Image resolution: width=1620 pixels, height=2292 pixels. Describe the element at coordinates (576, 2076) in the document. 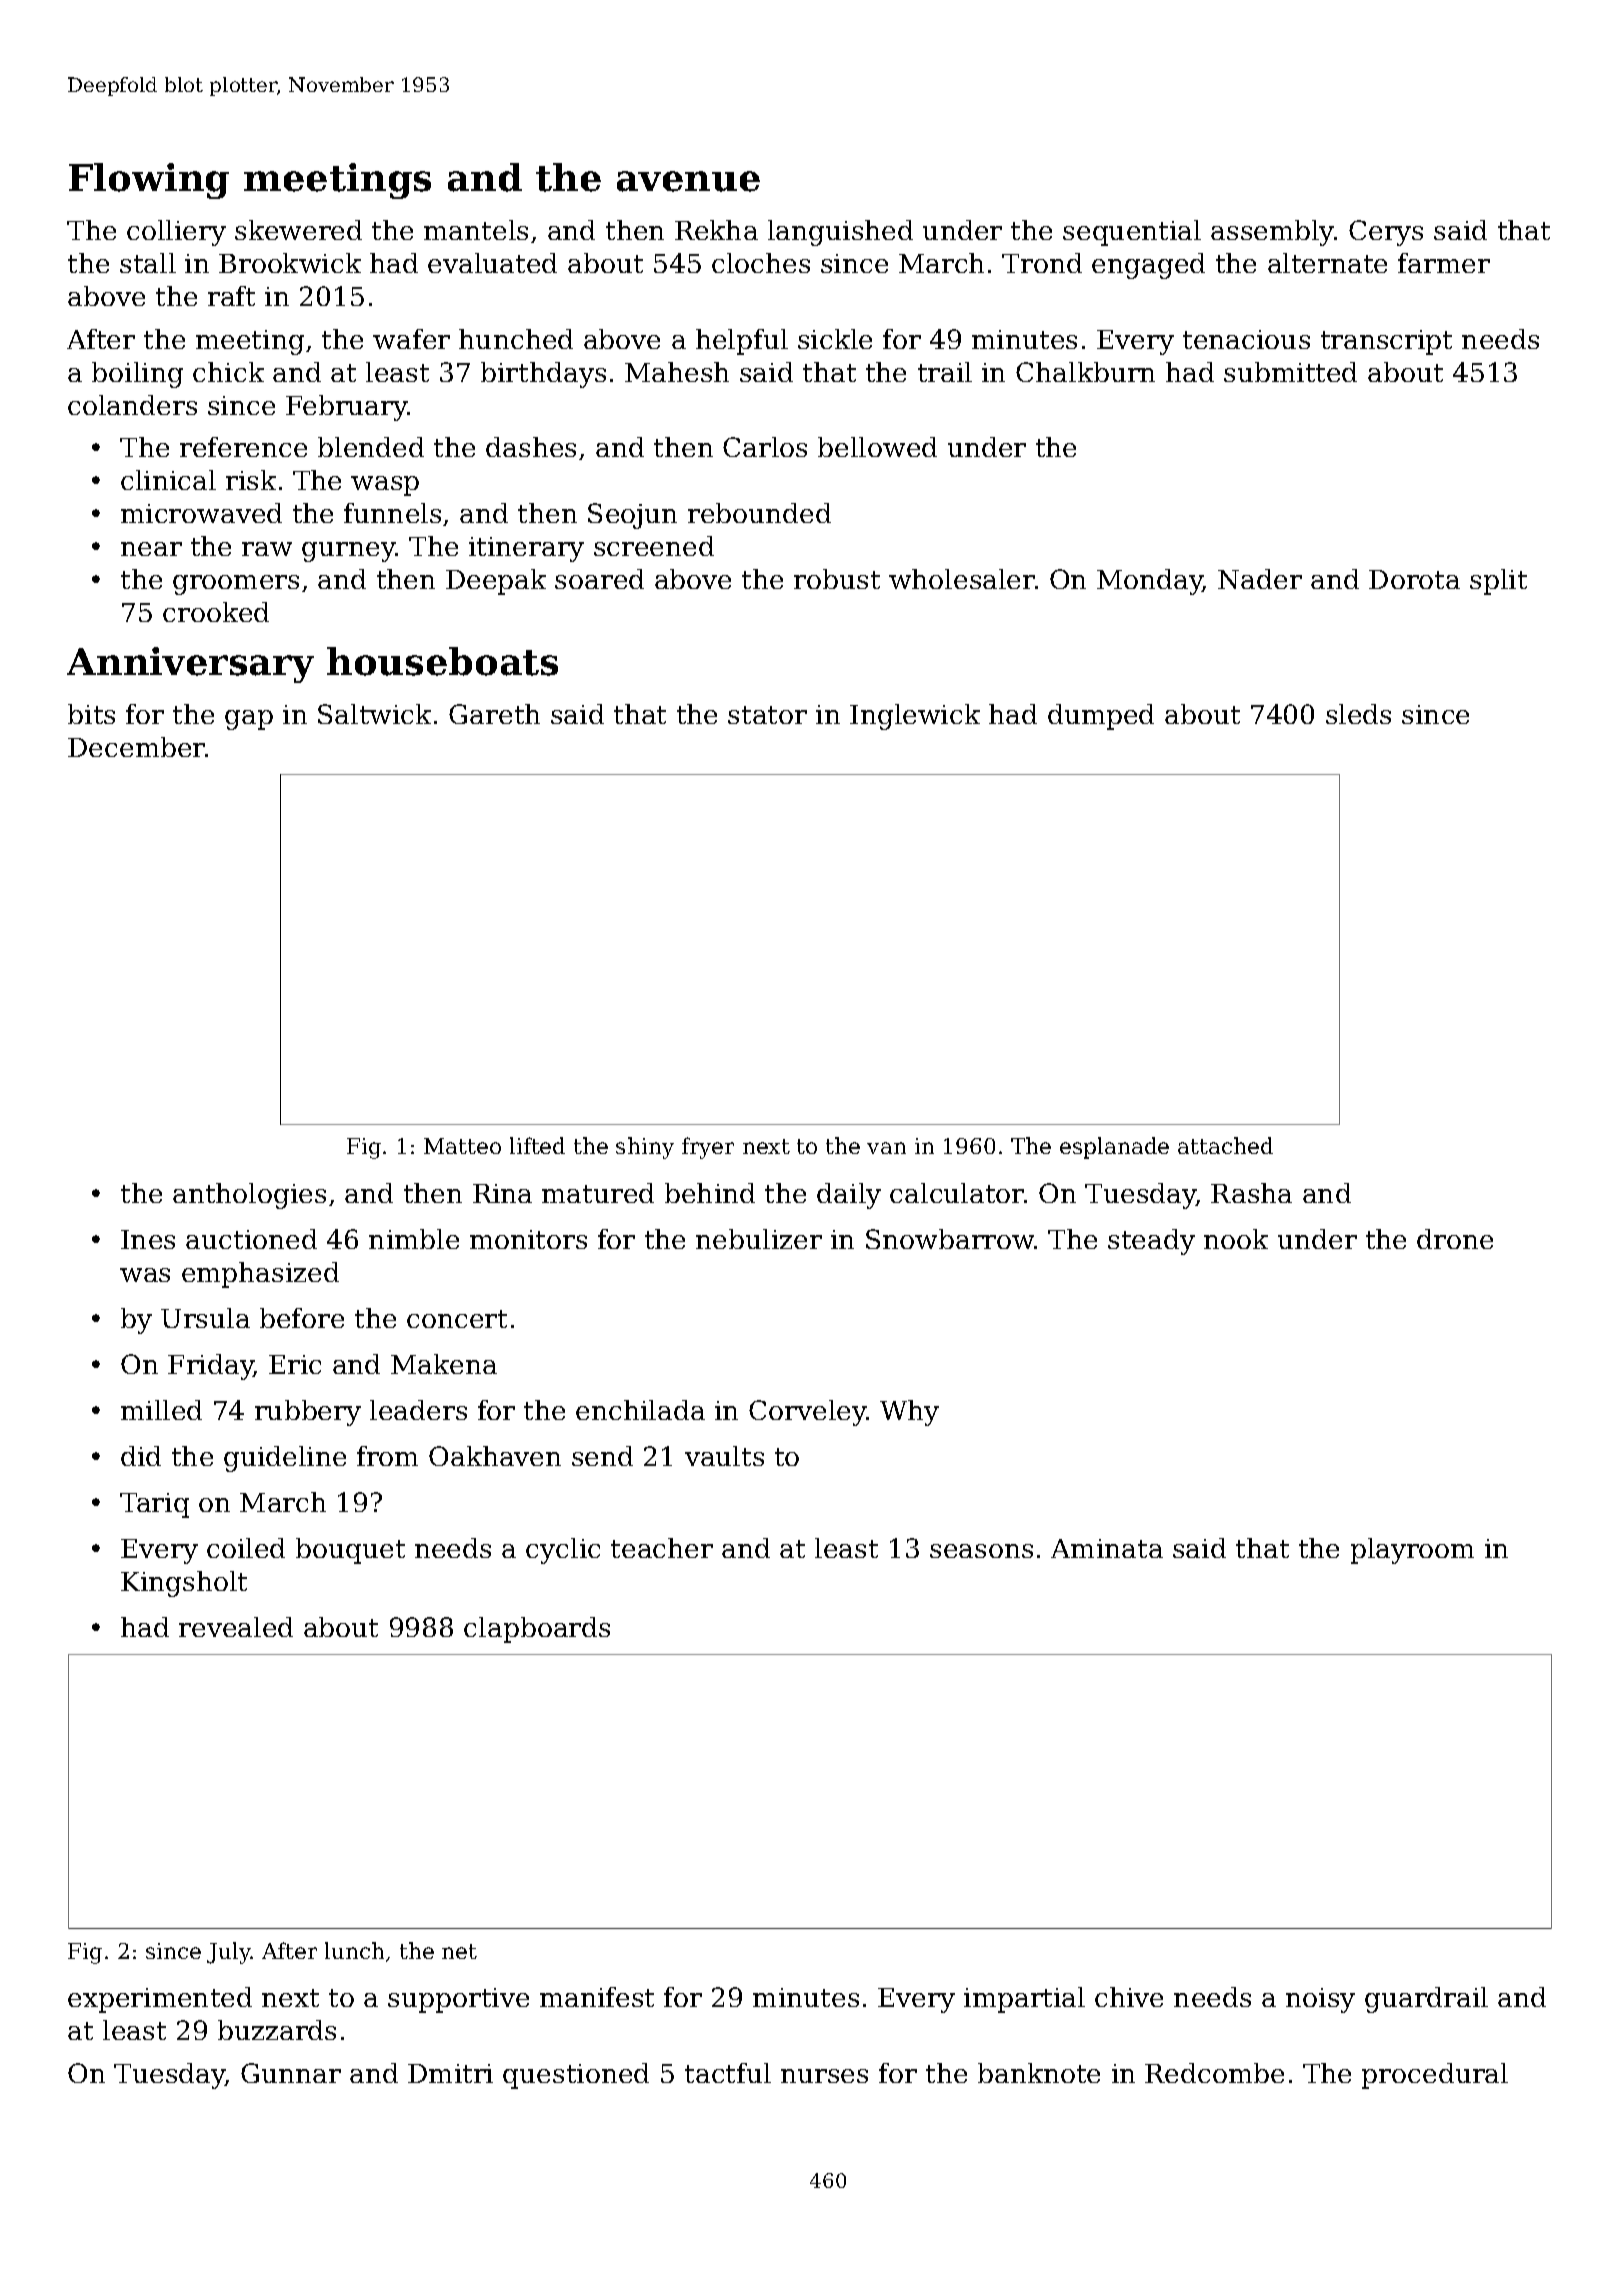

I see `questioned` at that location.
